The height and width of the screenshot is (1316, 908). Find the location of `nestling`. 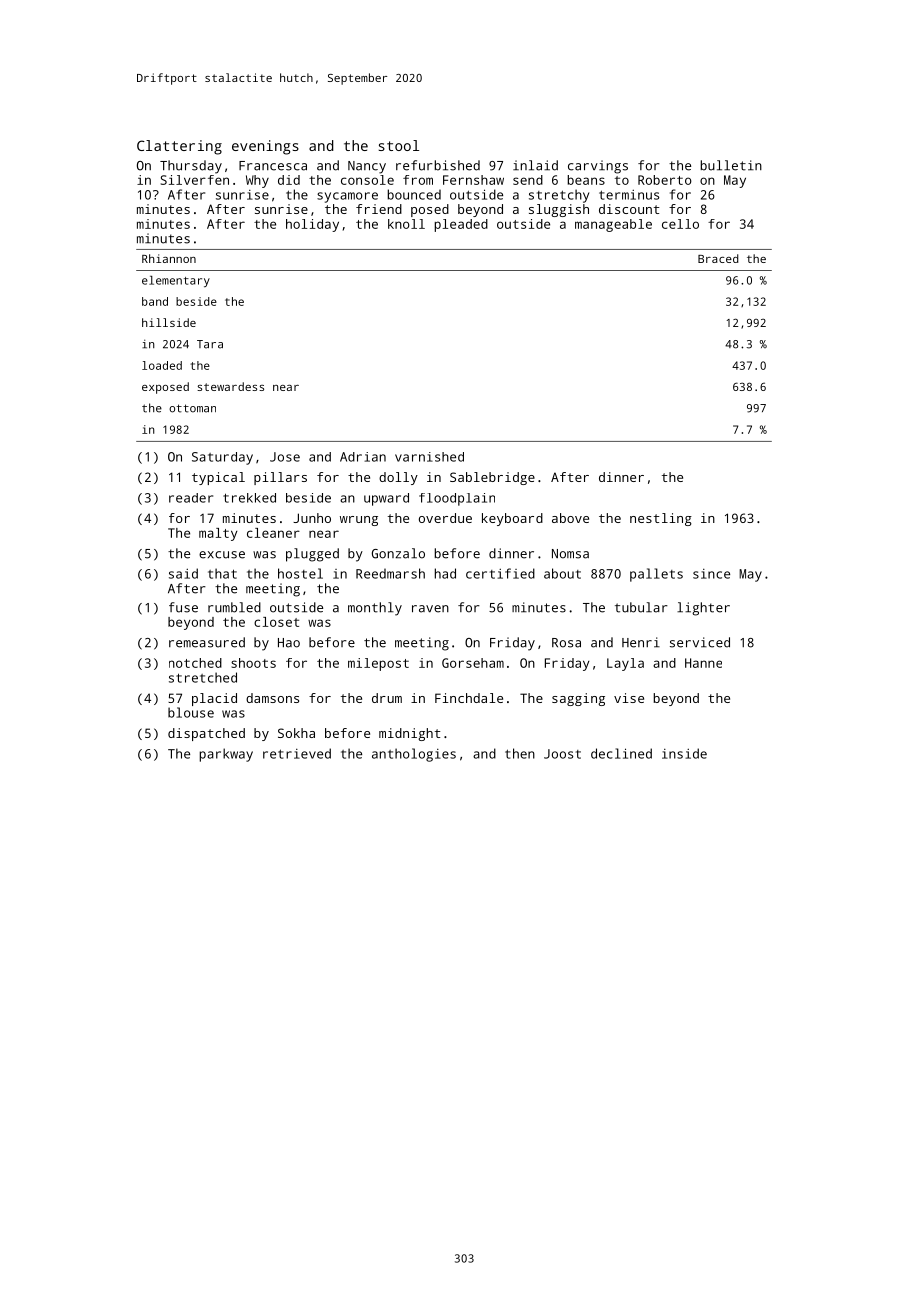

nestling is located at coordinates (661, 519).
